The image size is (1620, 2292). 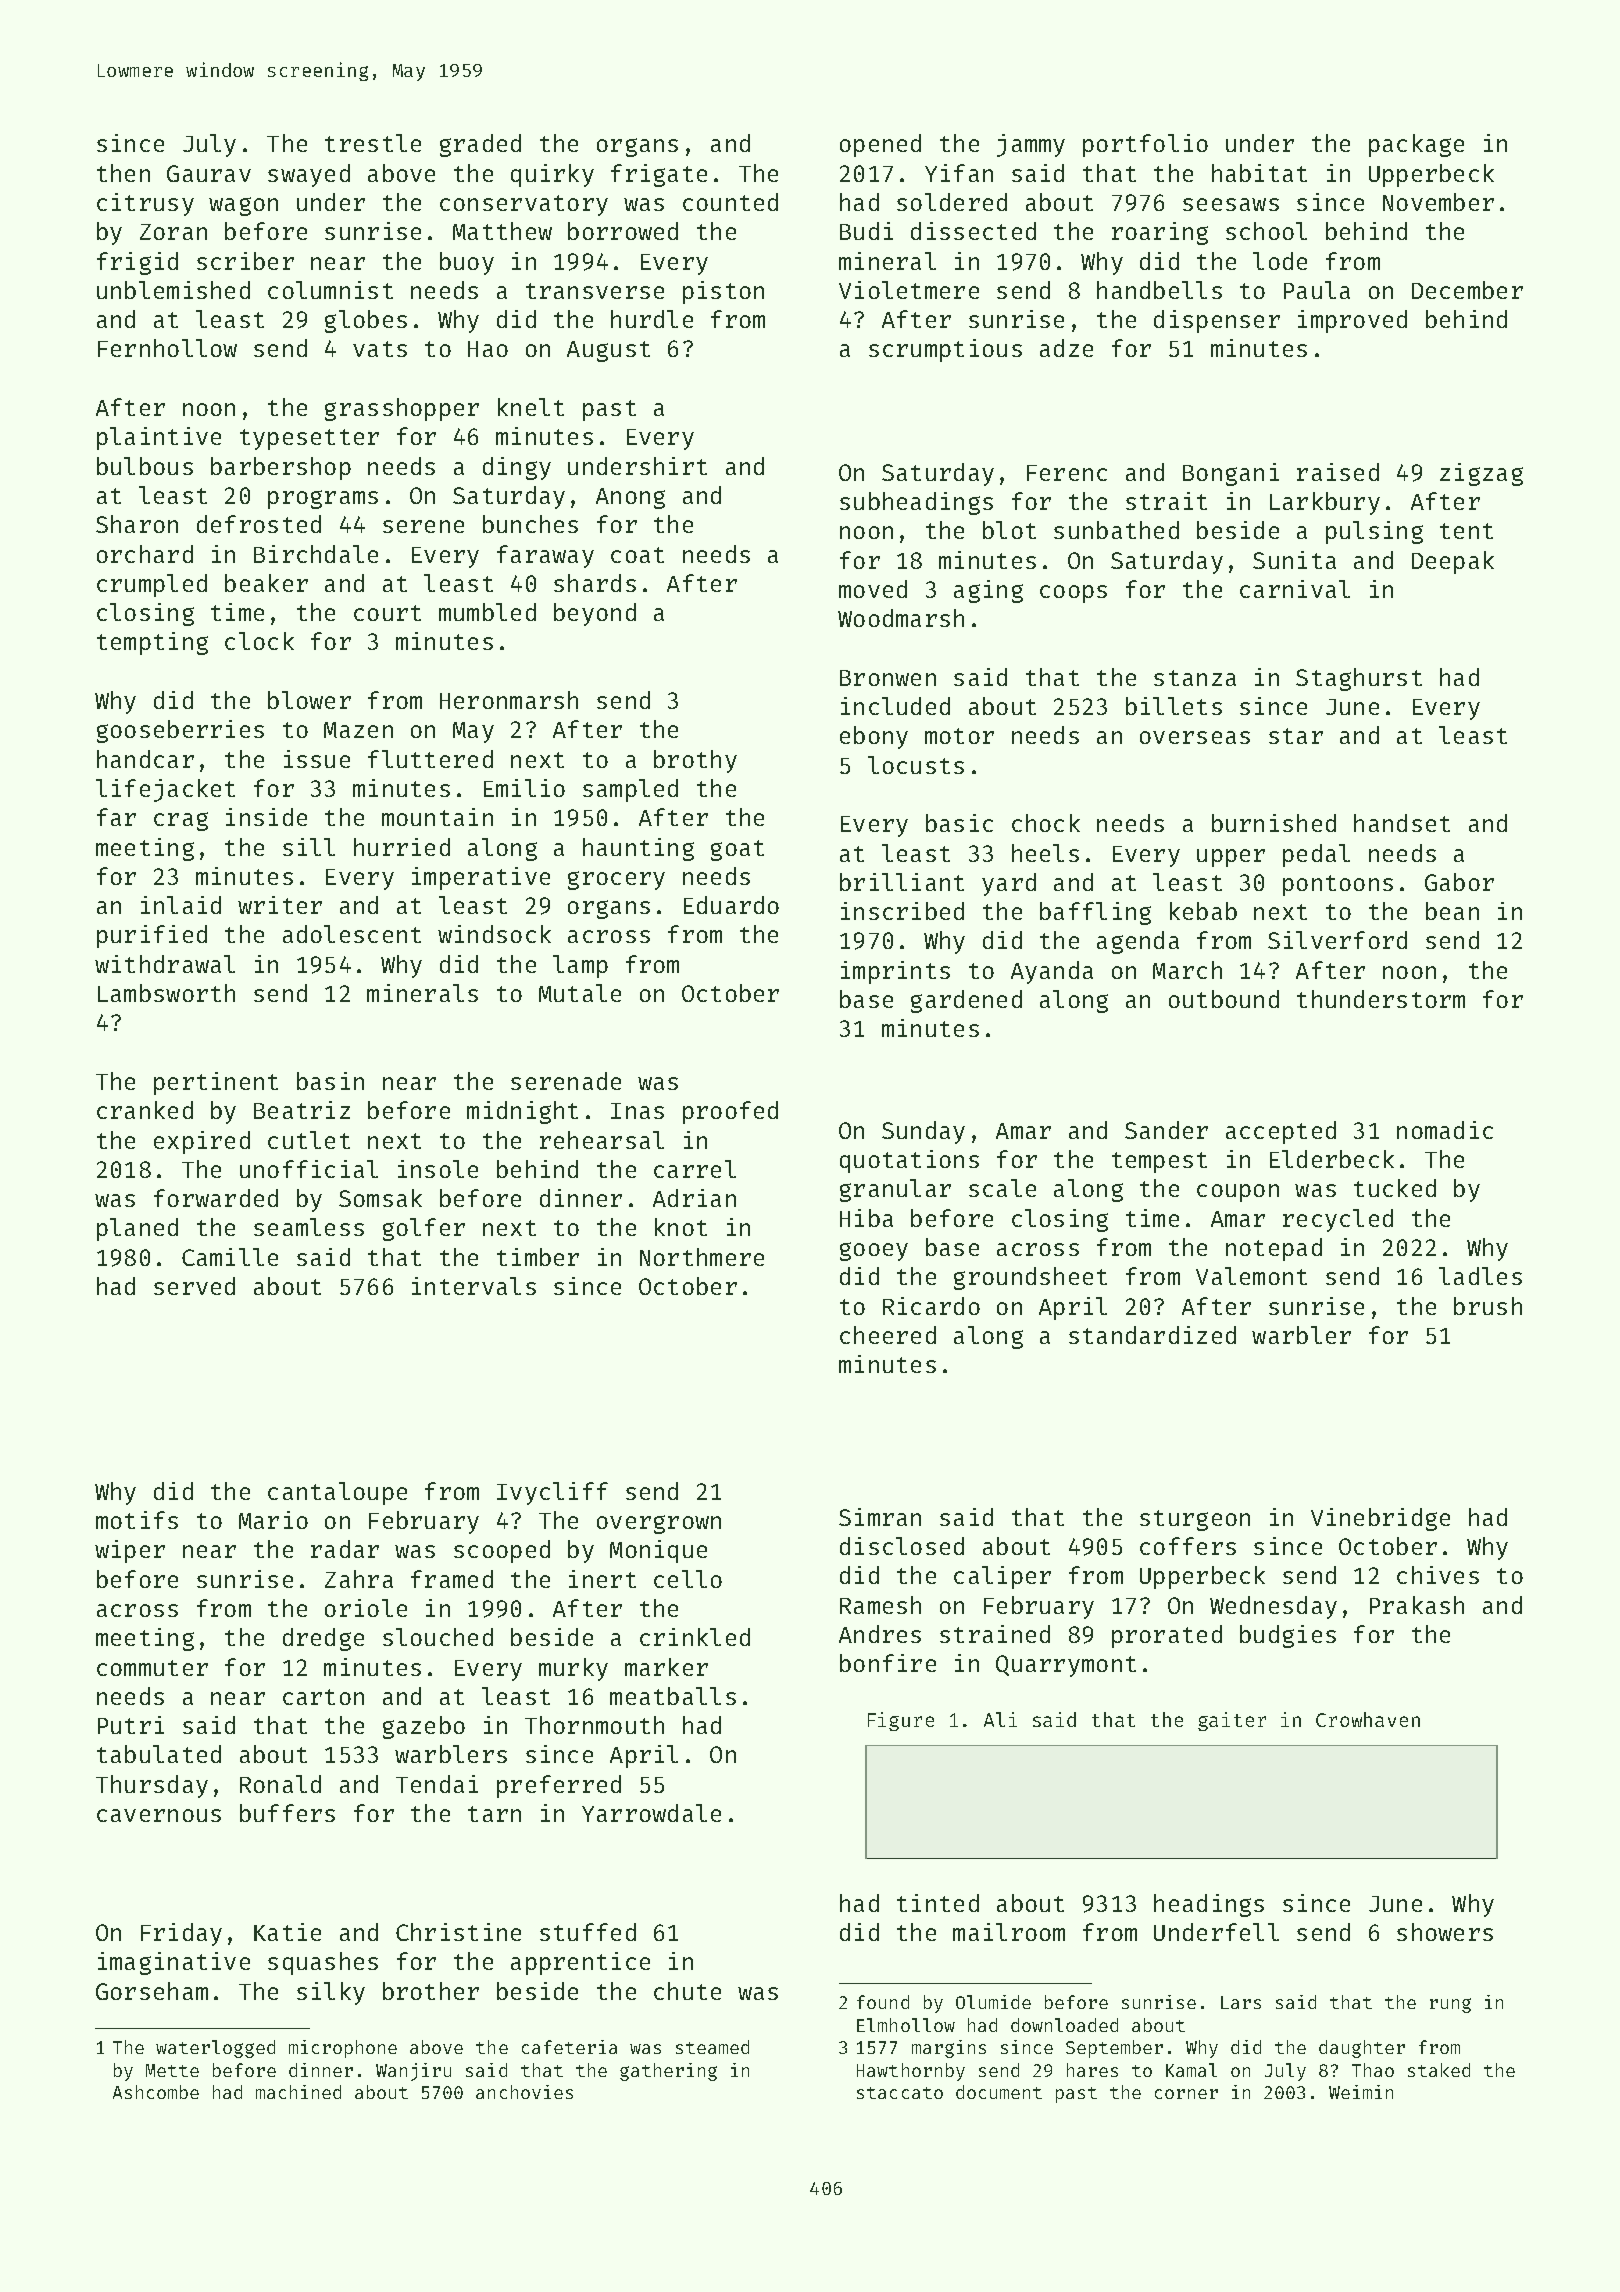 What do you see at coordinates (902, 911) in the document?
I see `inscribed` at bounding box center [902, 911].
